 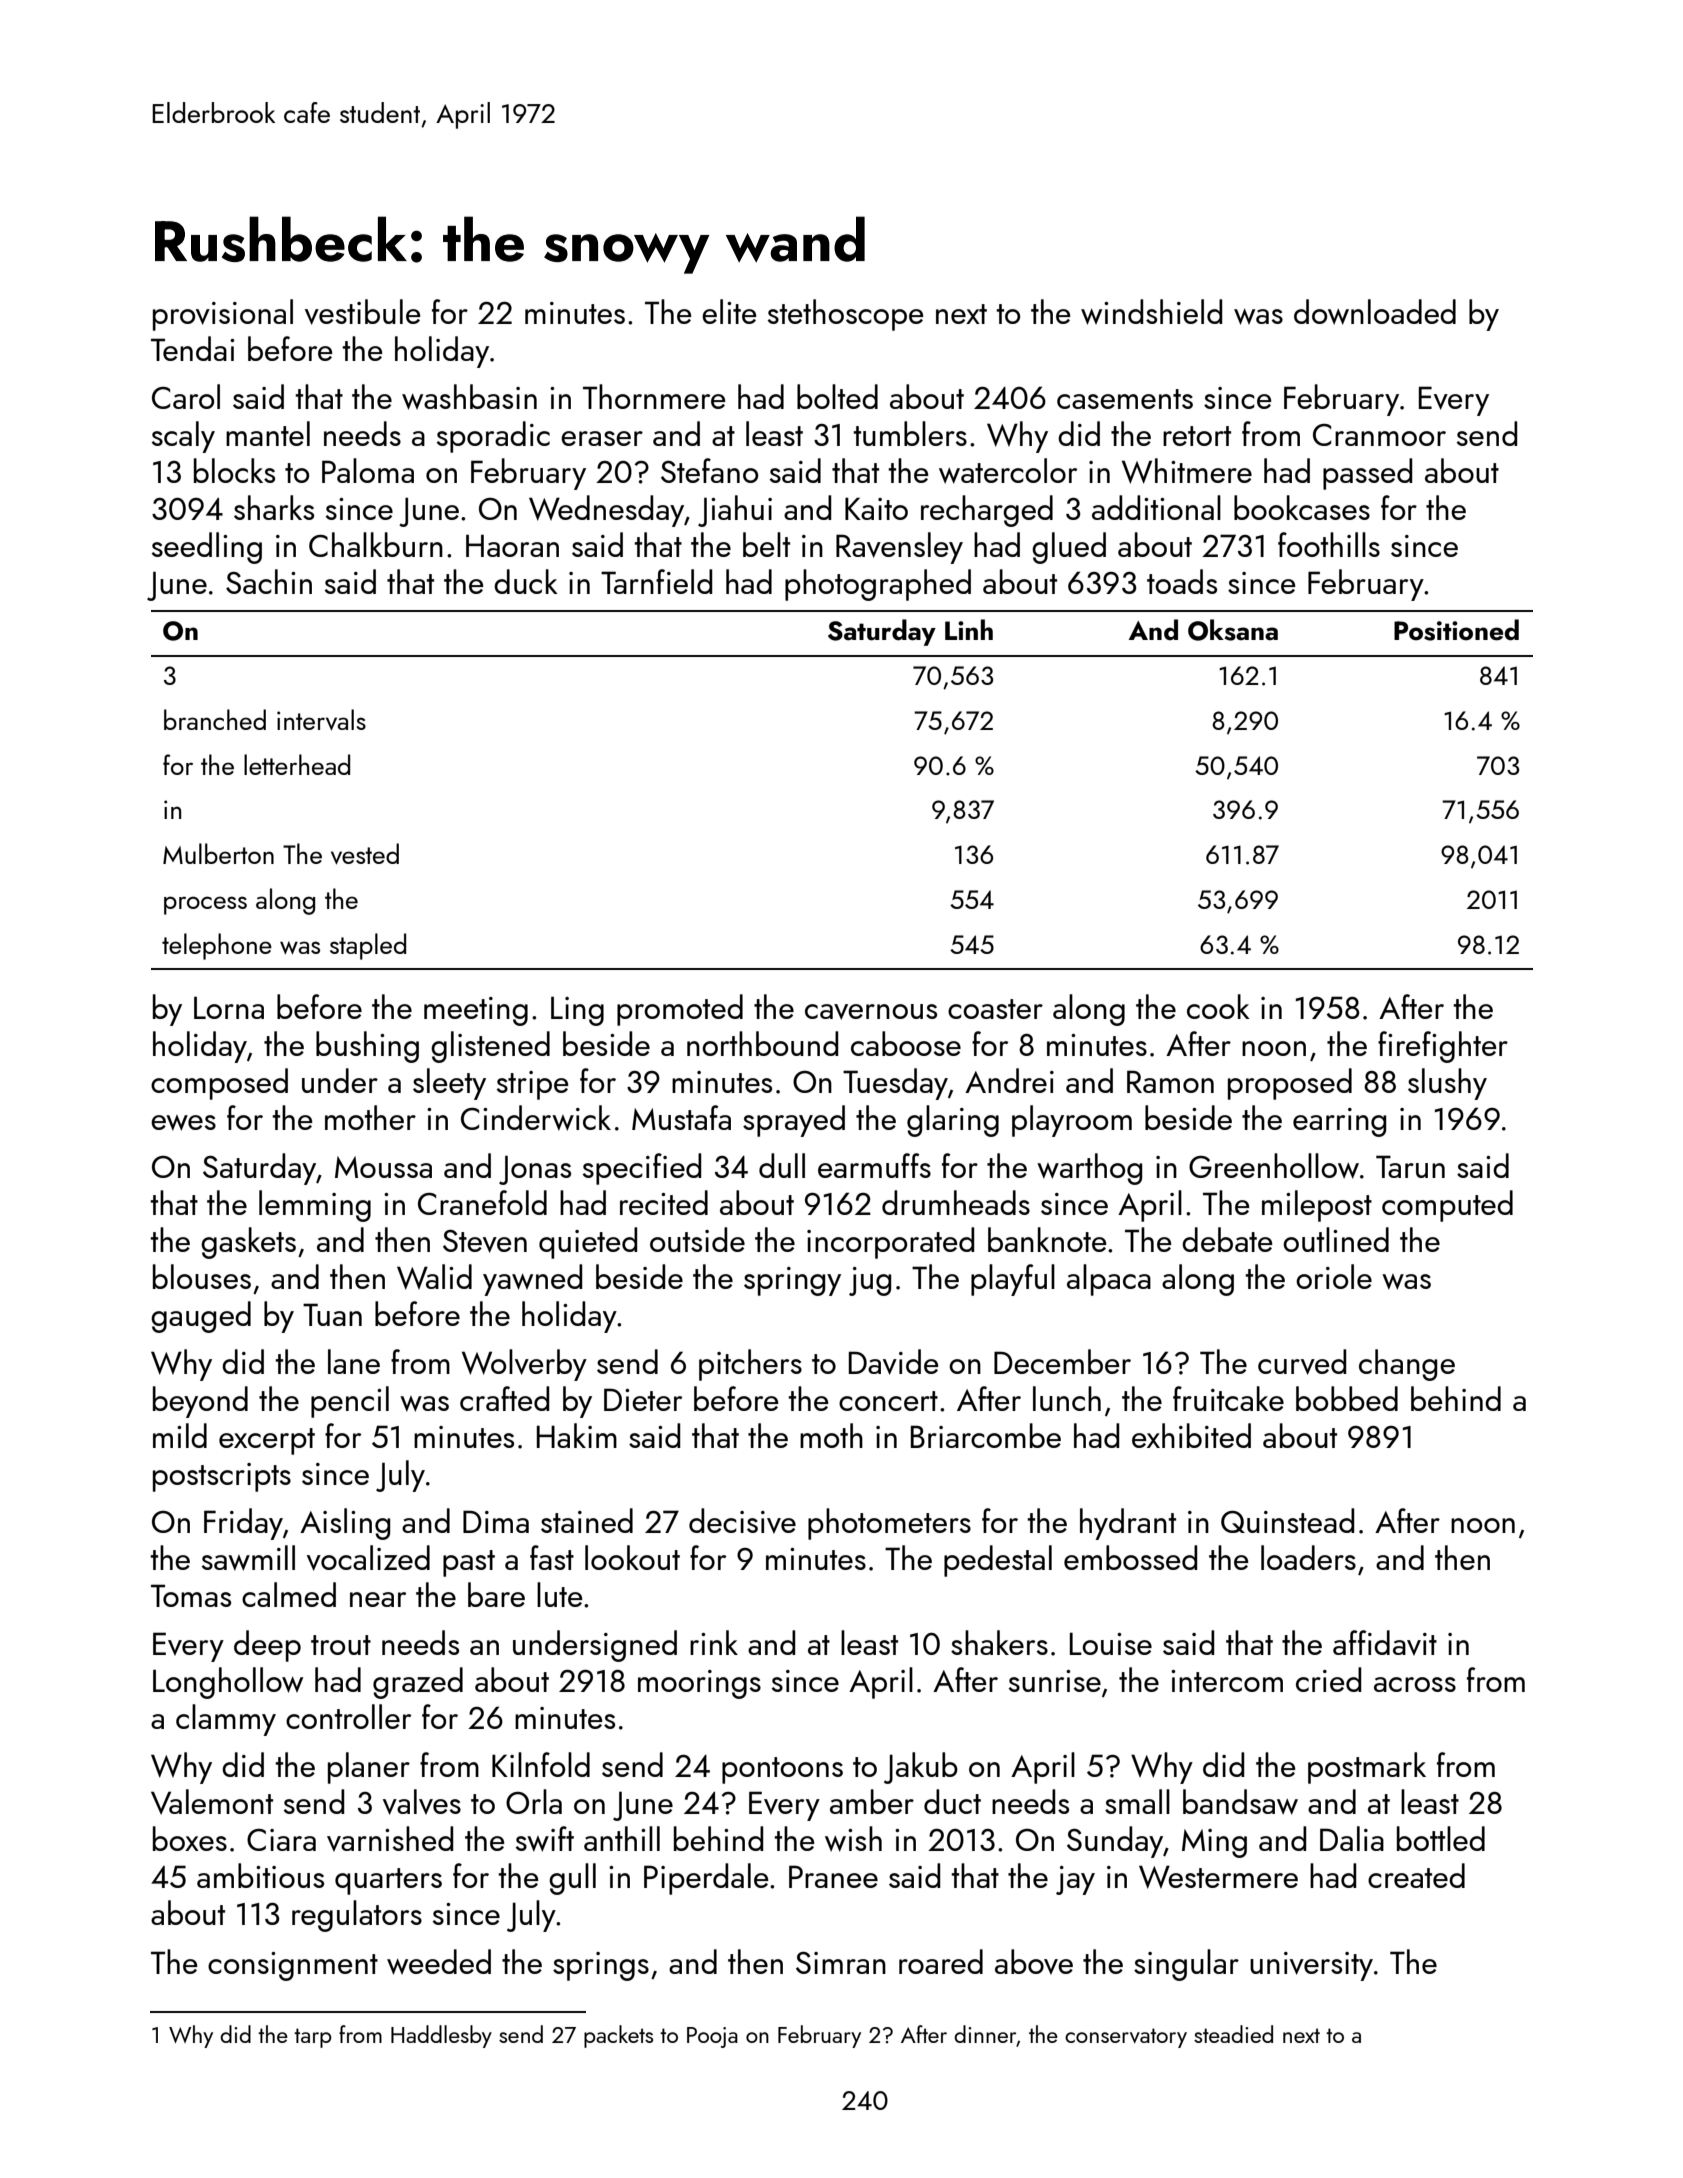 I want to click on casements, so click(x=1125, y=399).
